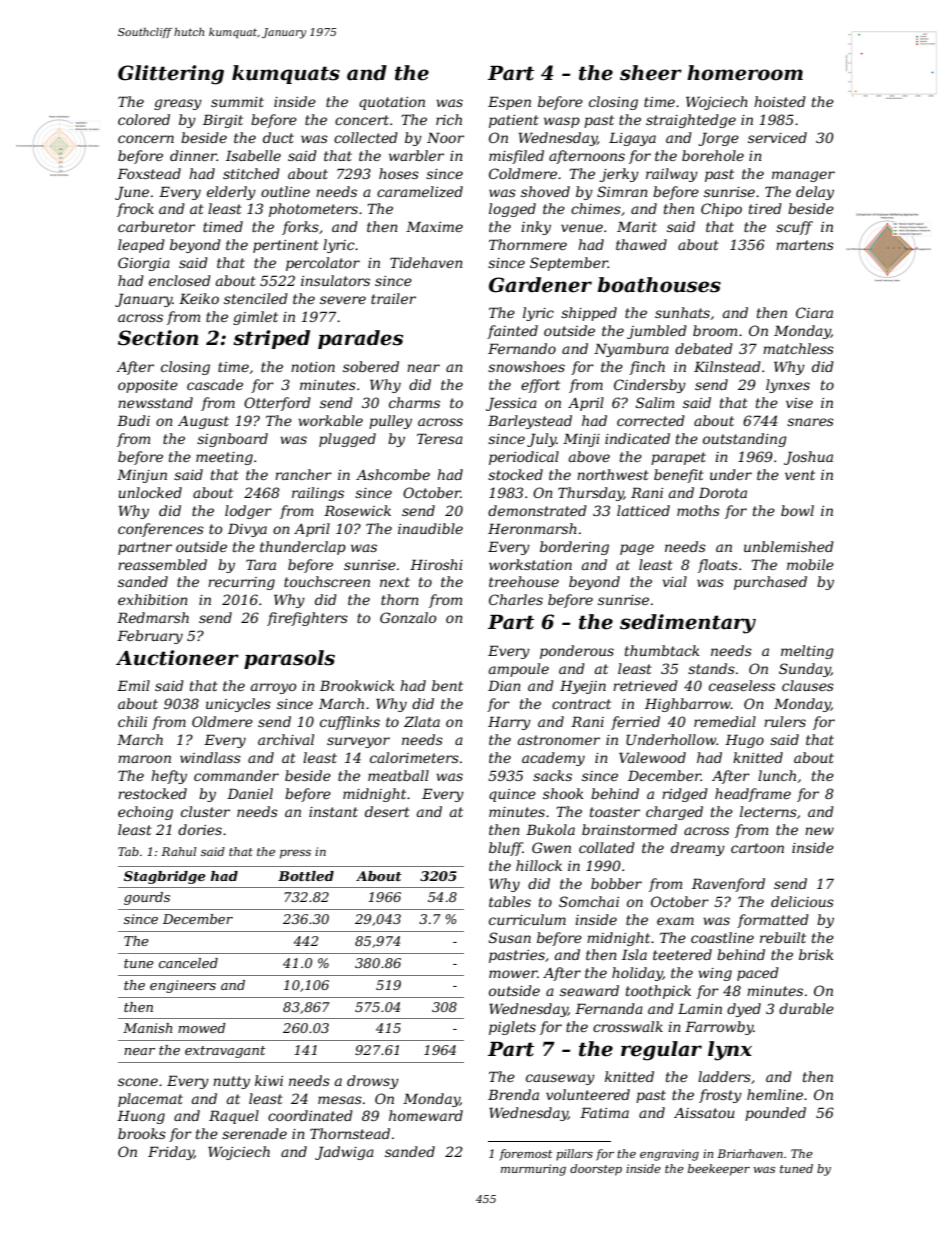 The width and height of the image is (952, 1233). Describe the element at coordinates (447, 685) in the image. I see `bent` at that location.
